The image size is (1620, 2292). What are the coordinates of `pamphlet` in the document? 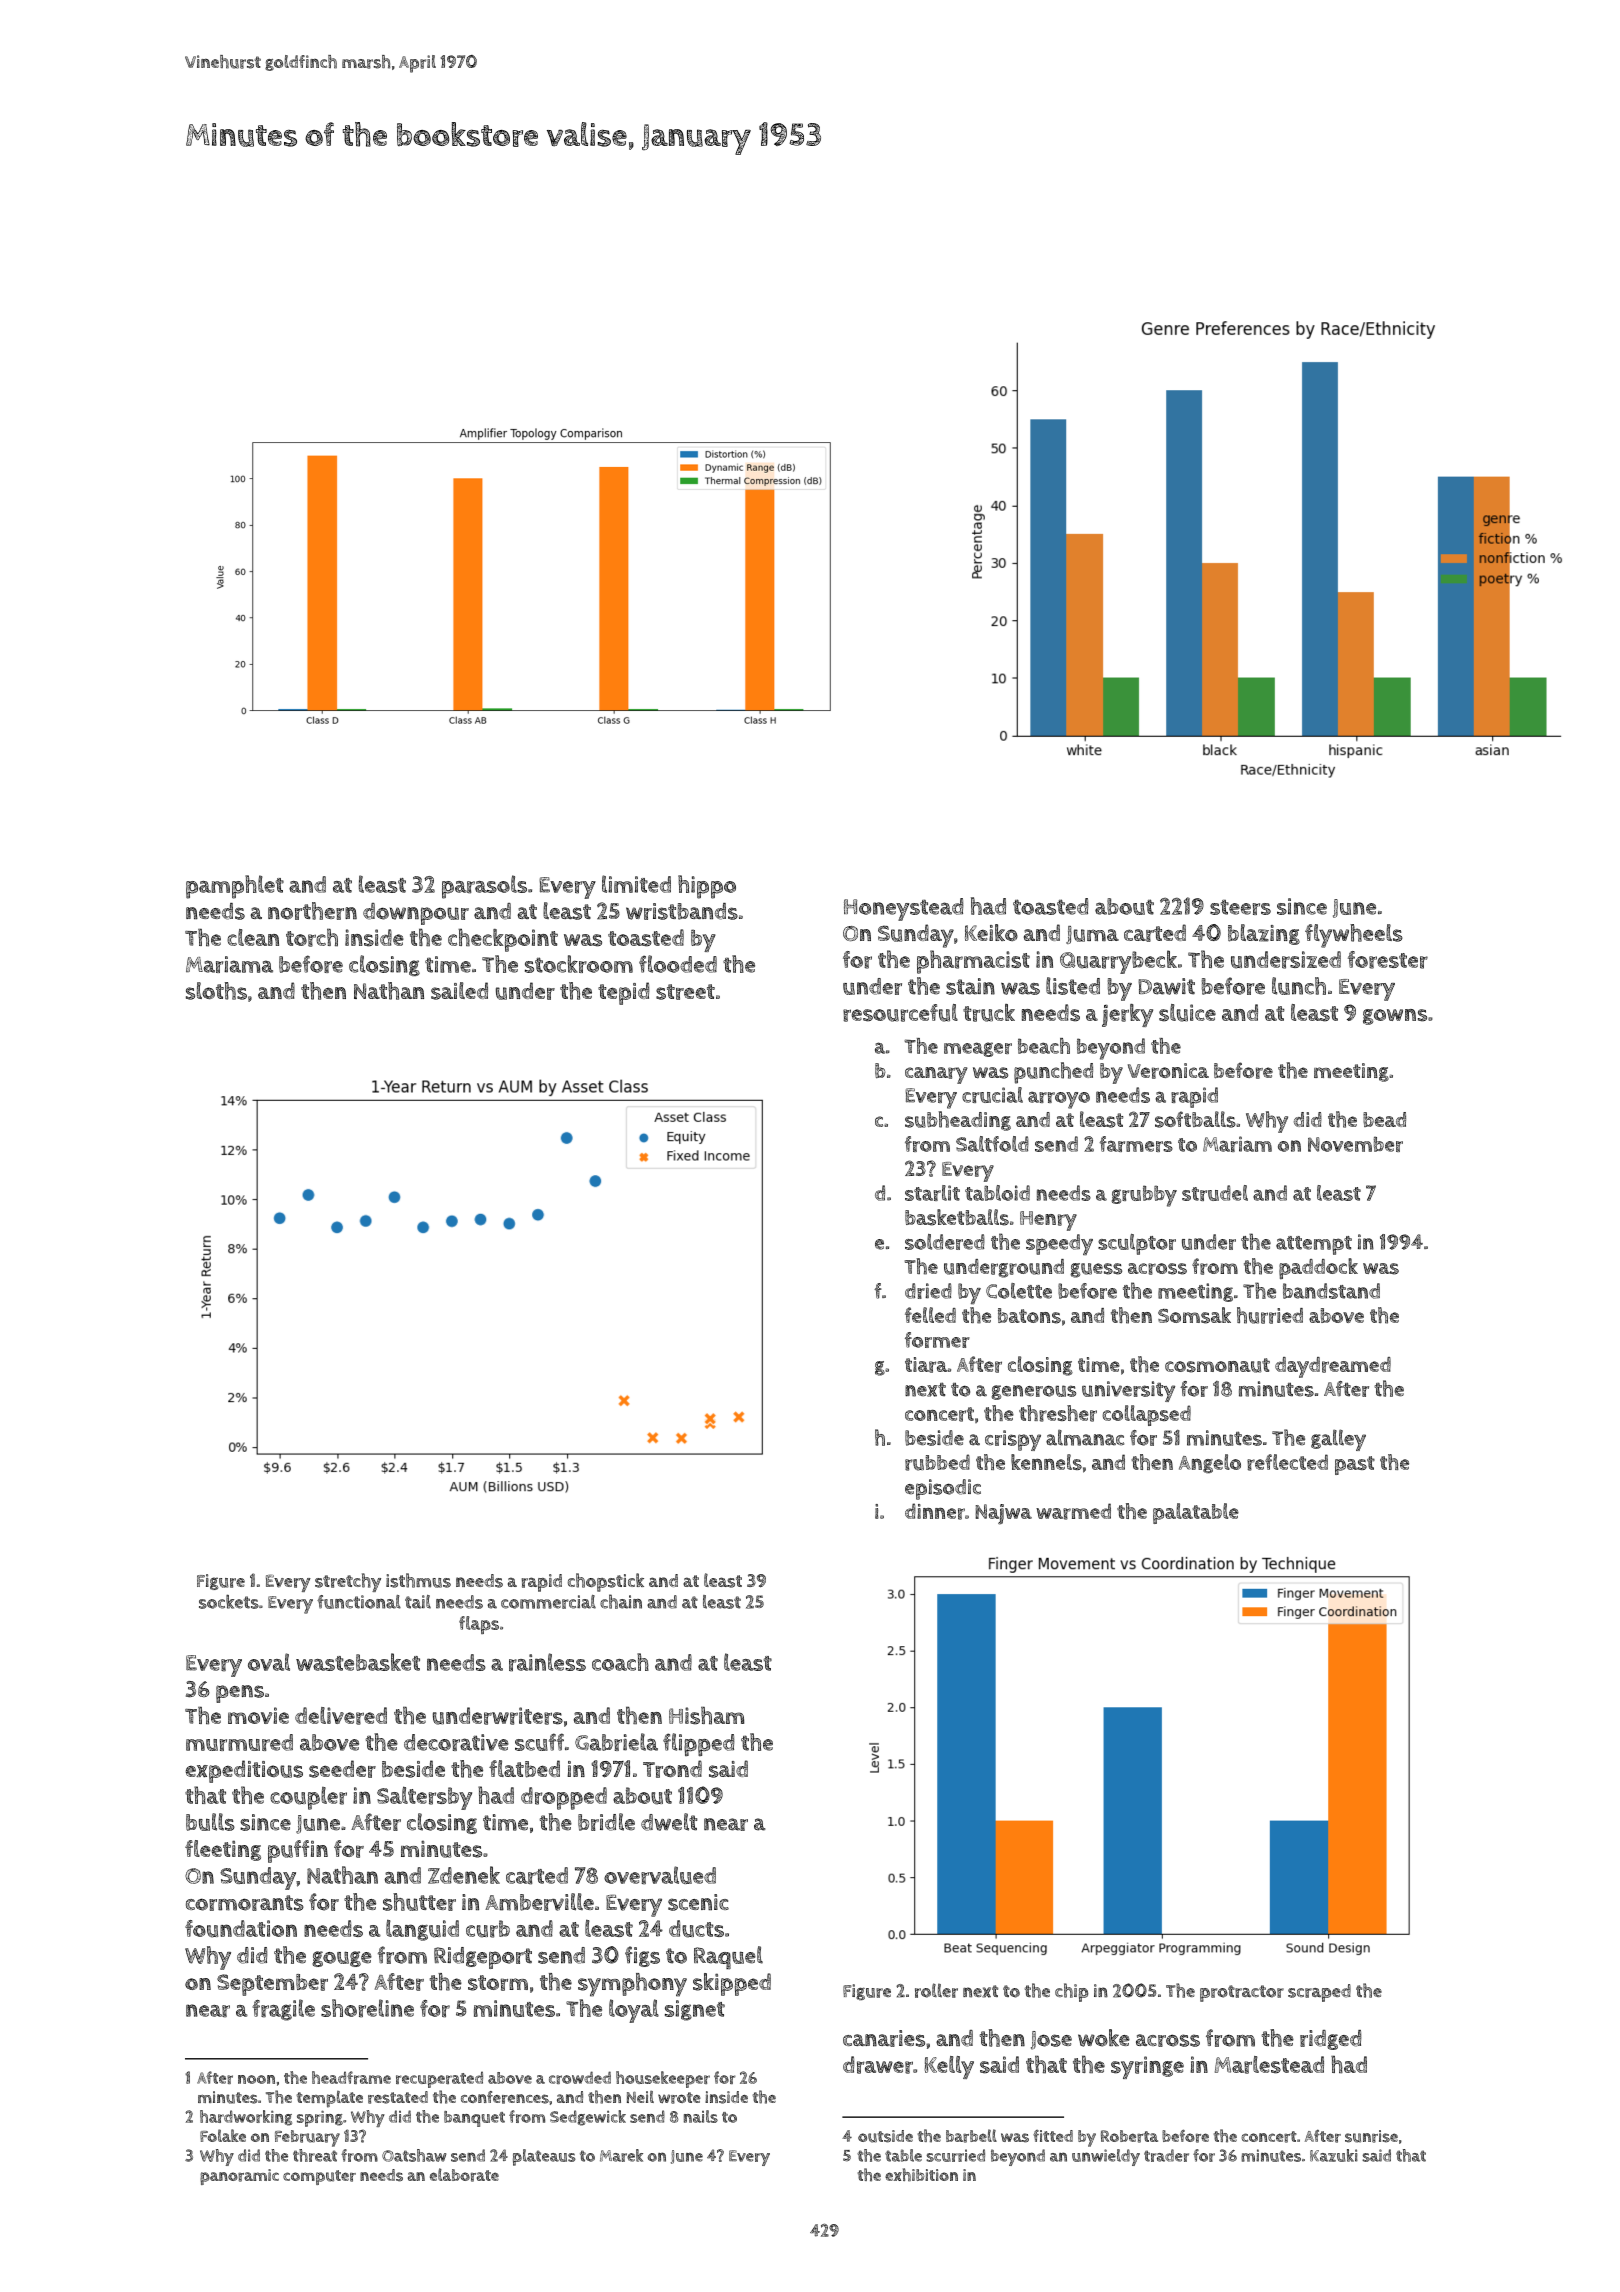 It's located at (235, 887).
